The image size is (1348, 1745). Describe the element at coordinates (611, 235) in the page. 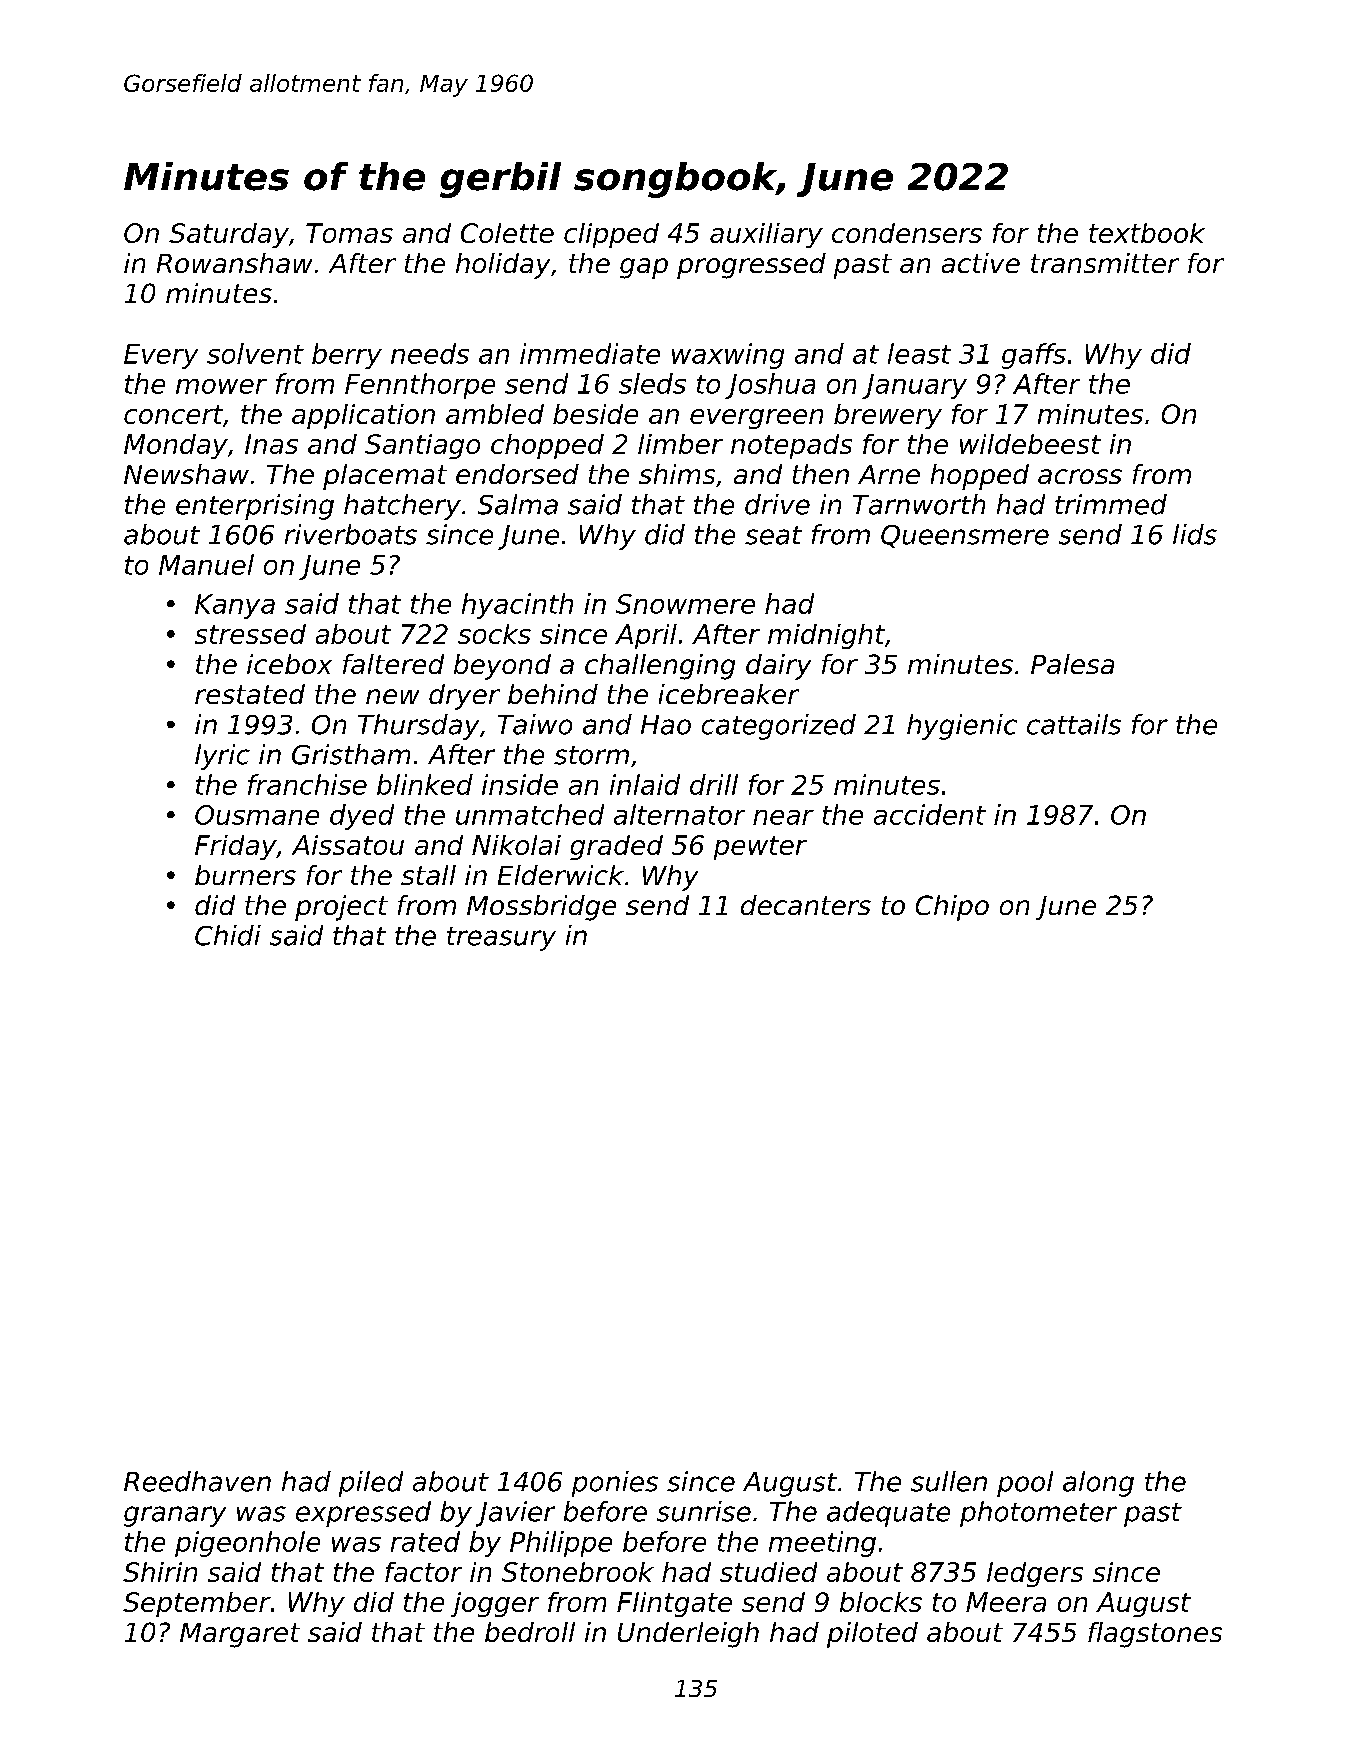

I see `clipped` at that location.
